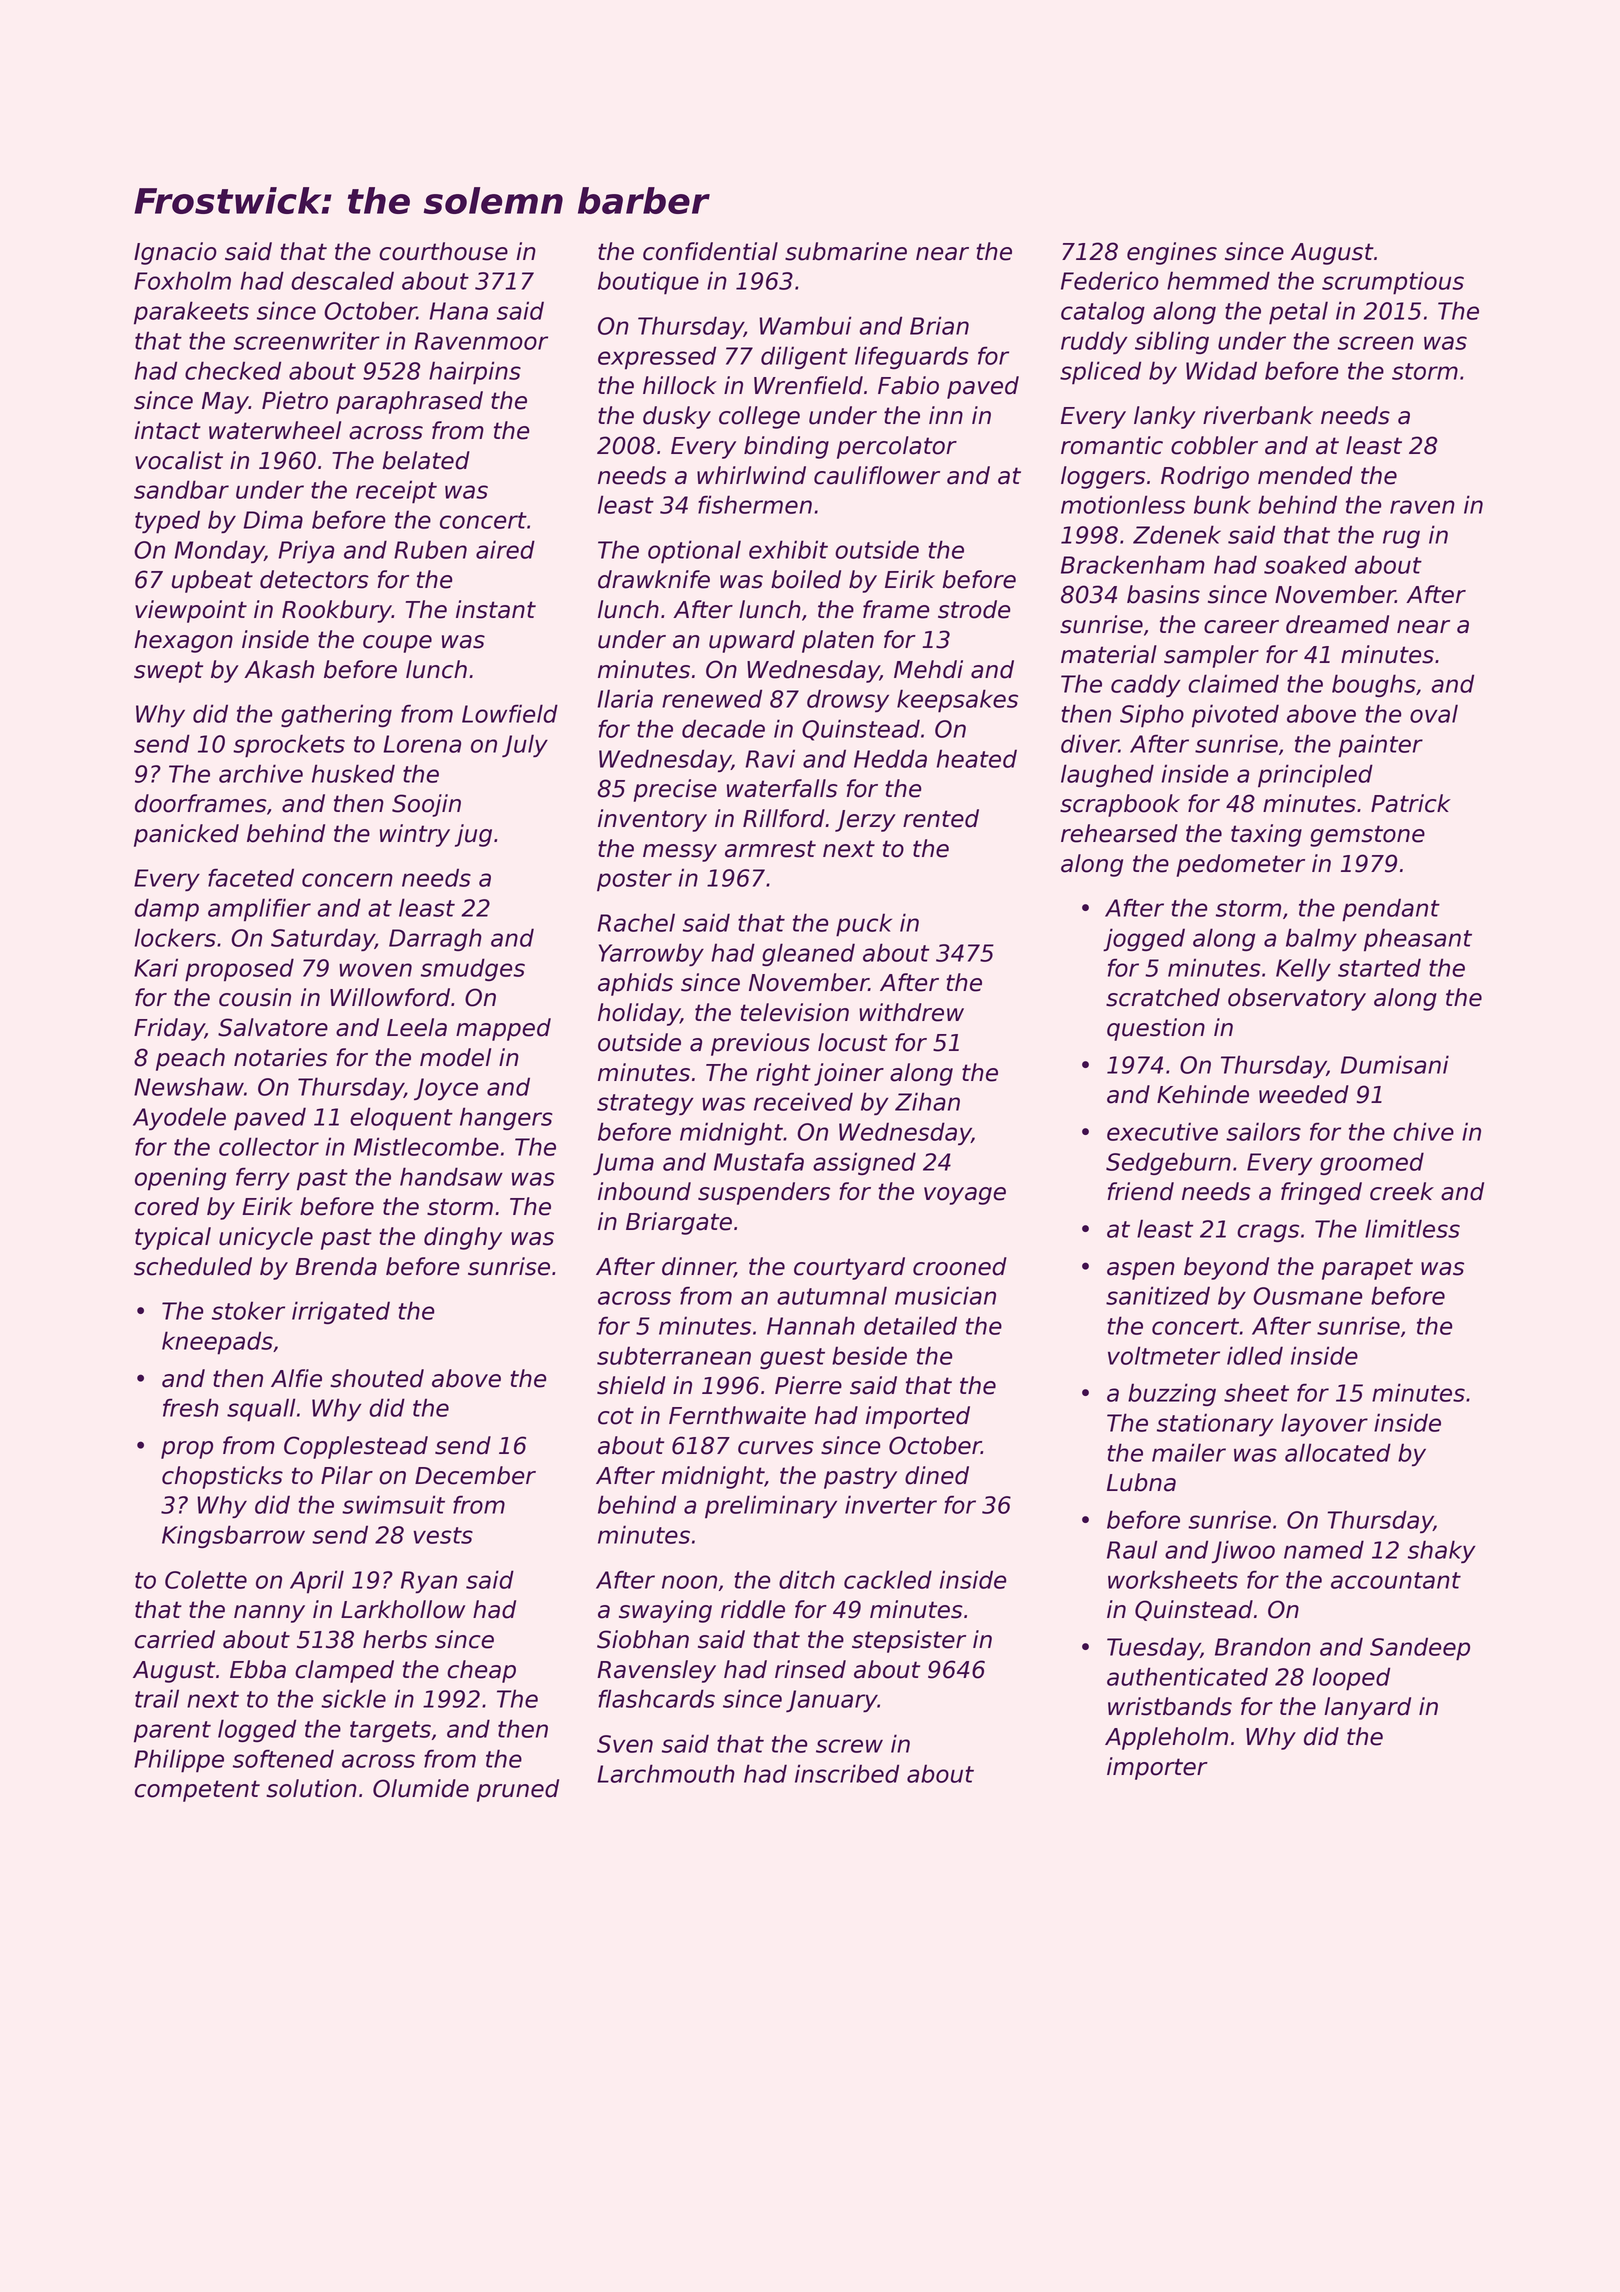 The height and width of the page is (2292, 1620). Describe the element at coordinates (1157, 1768) in the page. I see `importer` at that location.
